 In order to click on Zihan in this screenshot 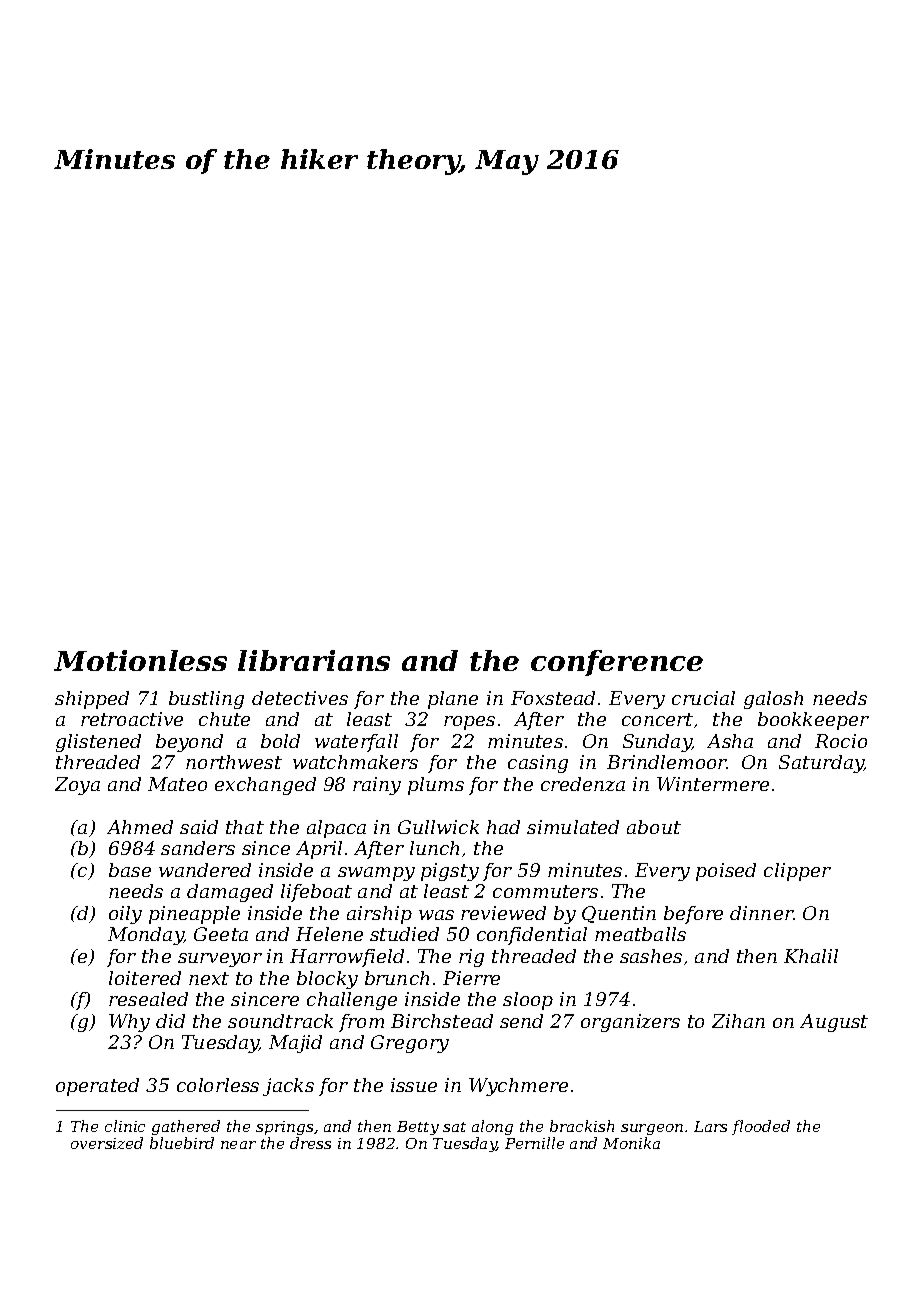, I will do `click(738, 1021)`.
